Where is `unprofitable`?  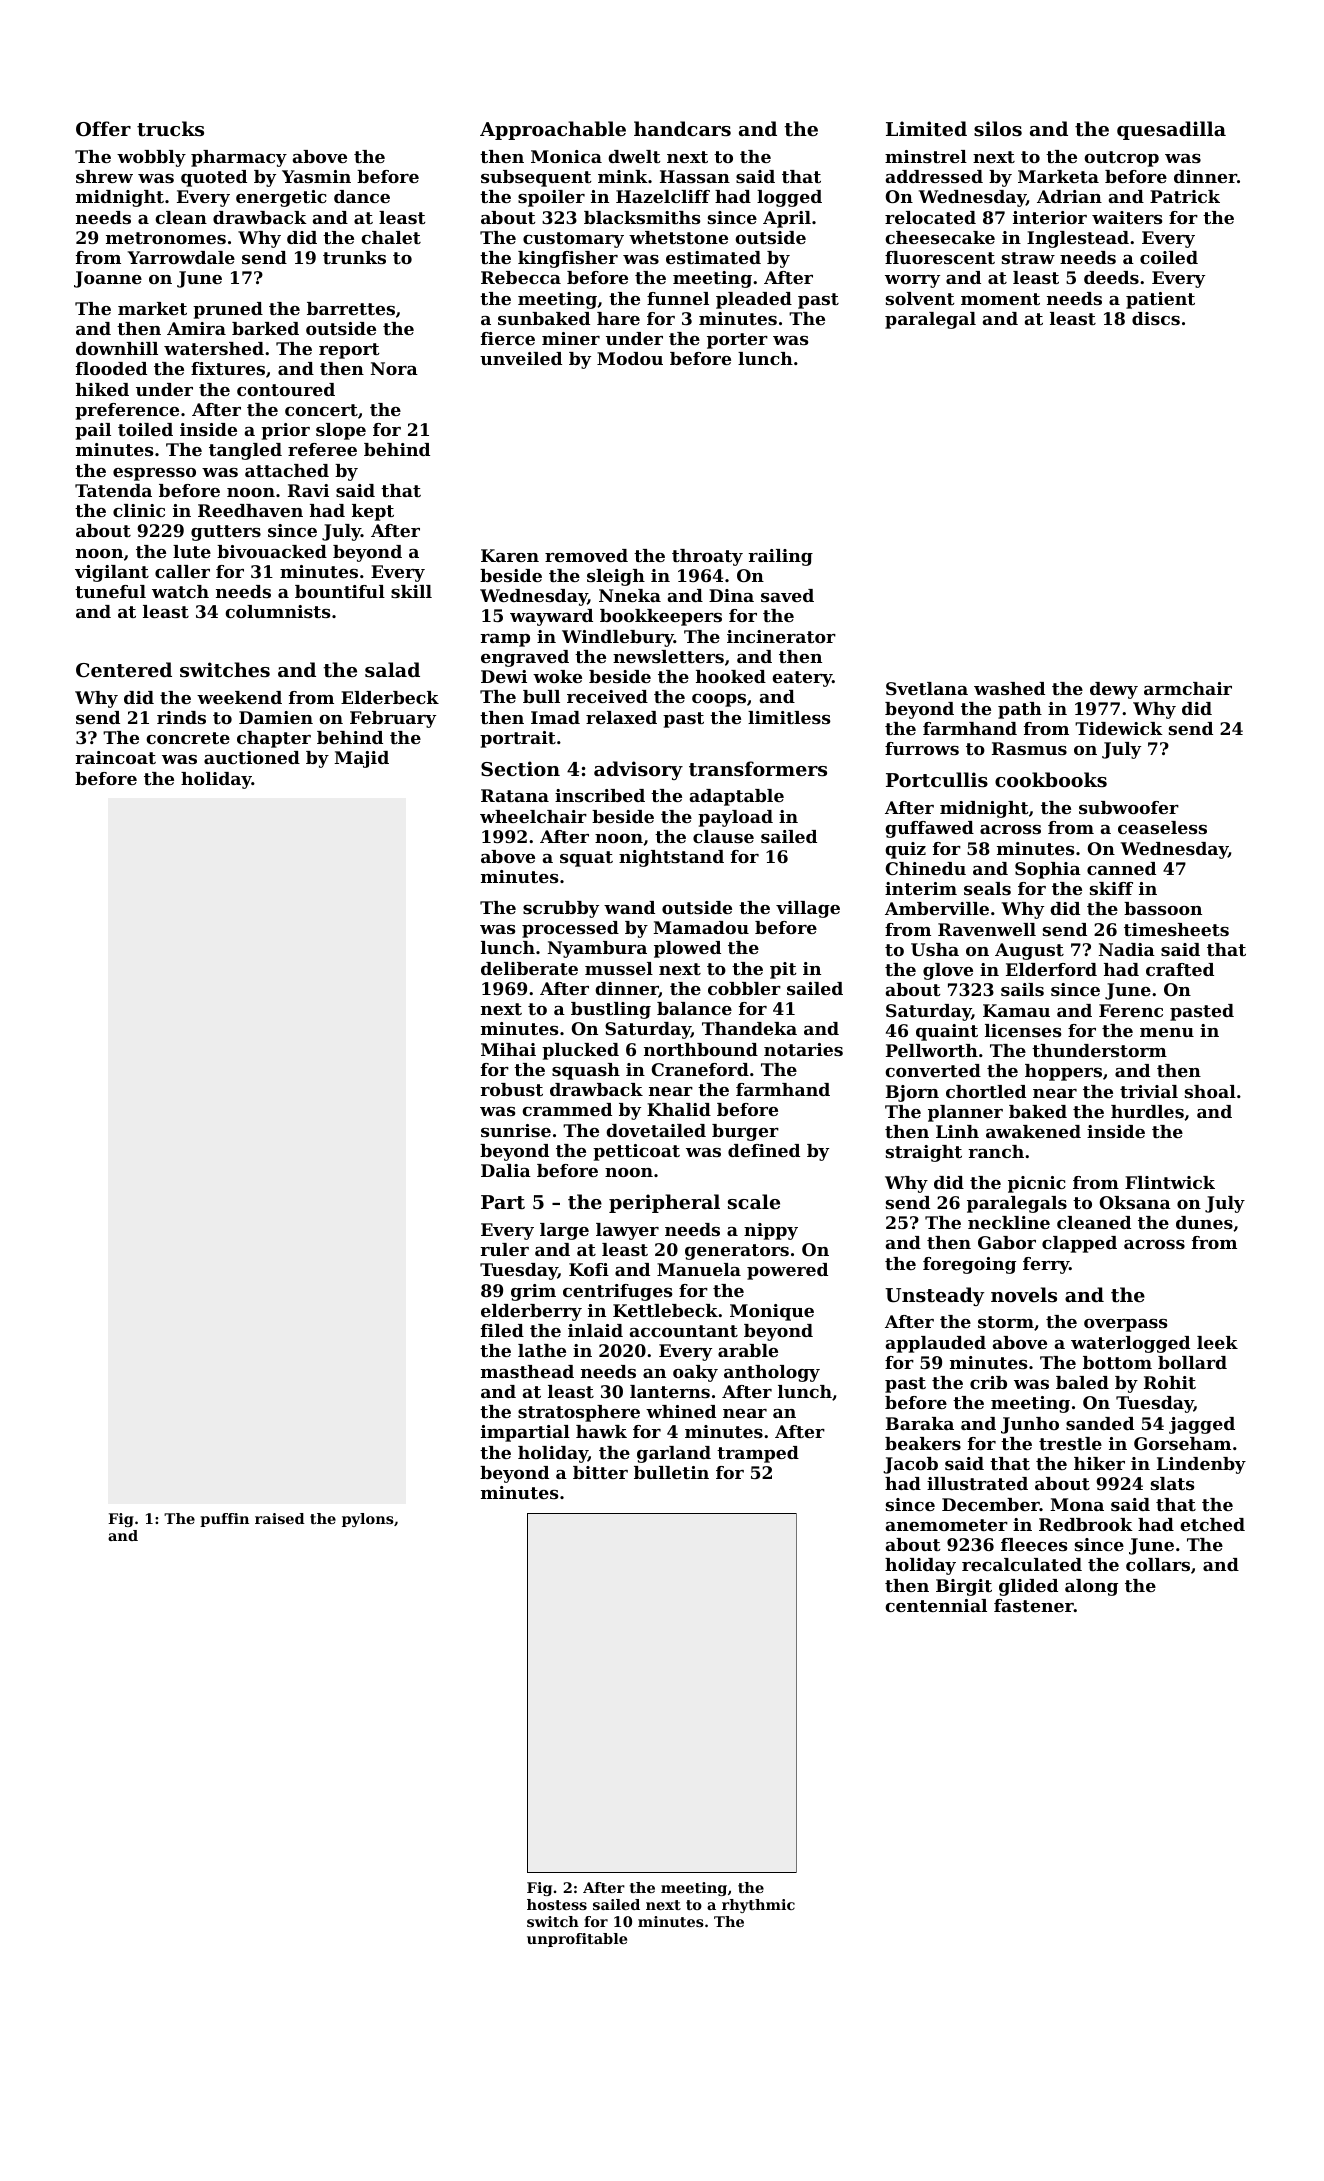 unprofitable is located at coordinates (577, 1940).
